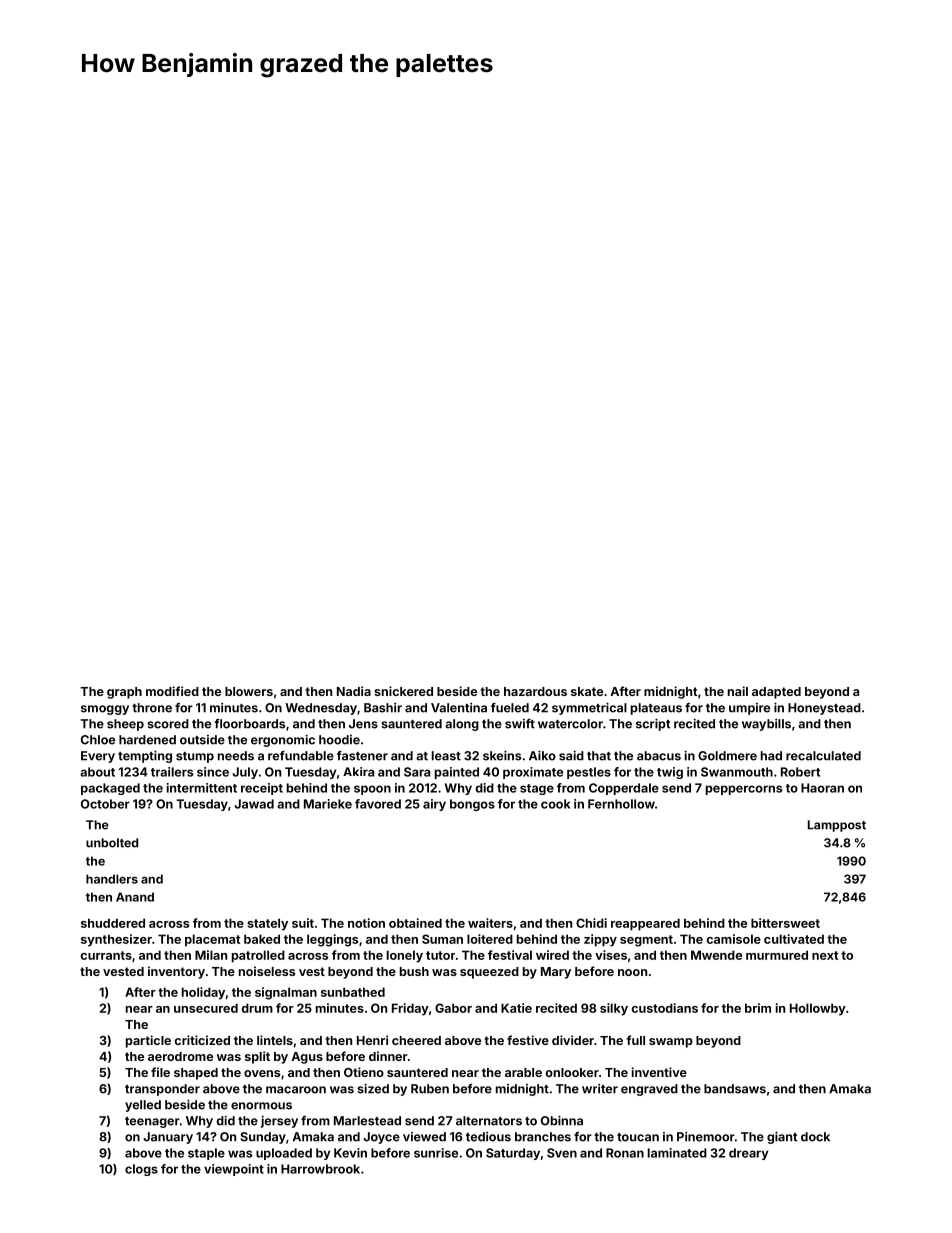  Describe the element at coordinates (490, 923) in the document. I see `waiters` at that location.
